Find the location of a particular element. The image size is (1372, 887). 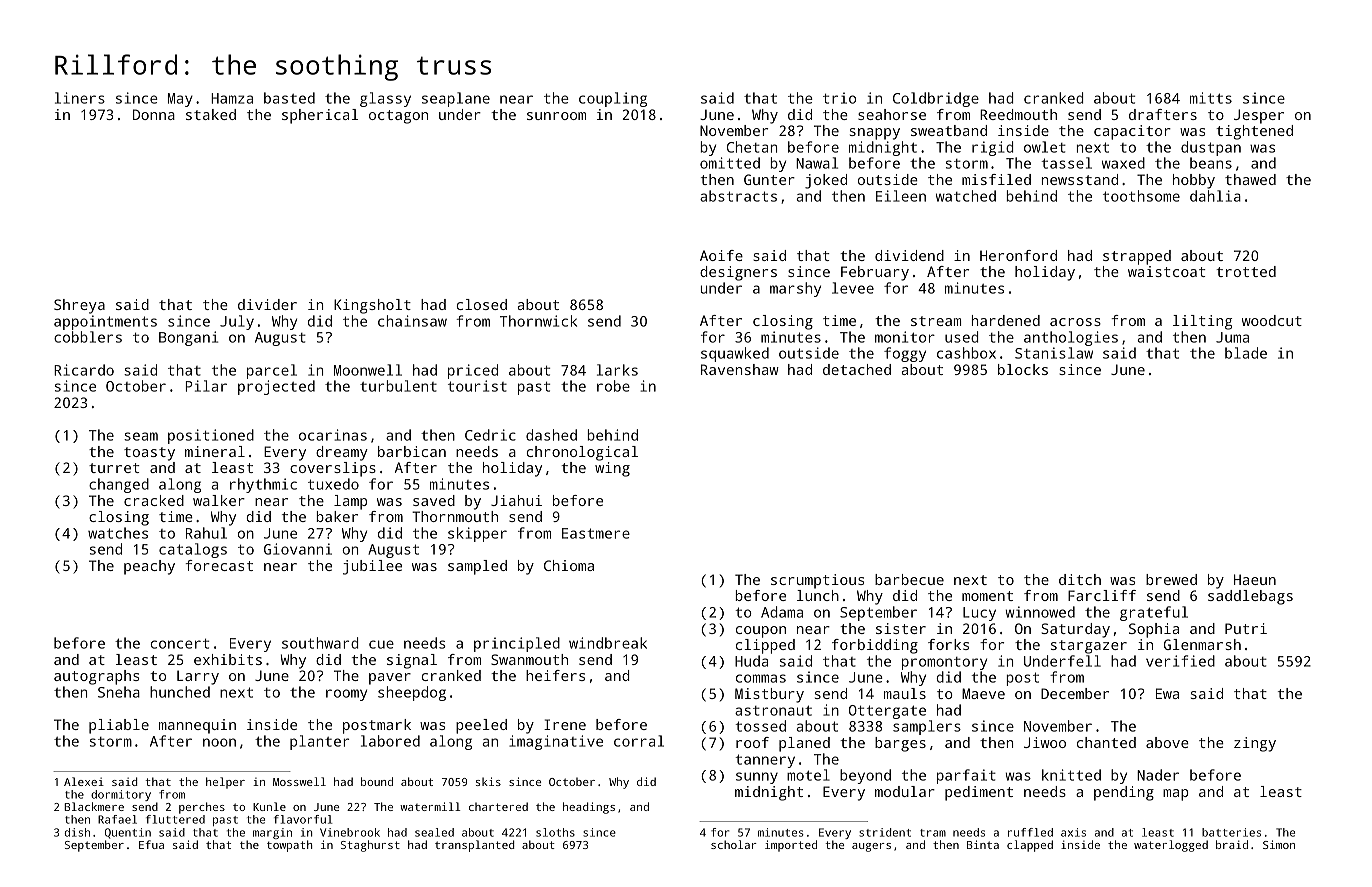

coupling is located at coordinates (613, 99).
